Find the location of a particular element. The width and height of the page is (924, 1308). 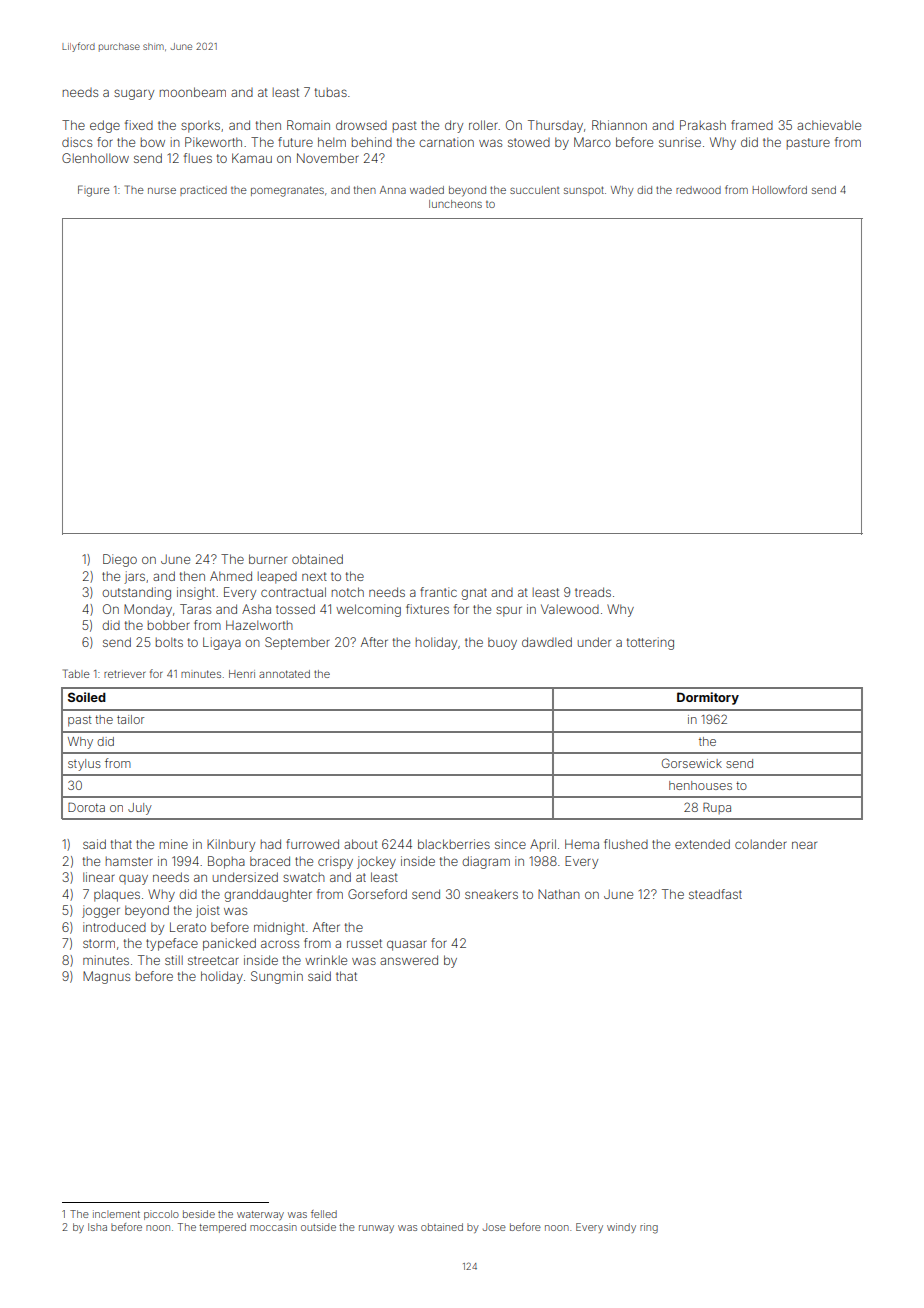

achievable is located at coordinates (829, 125).
